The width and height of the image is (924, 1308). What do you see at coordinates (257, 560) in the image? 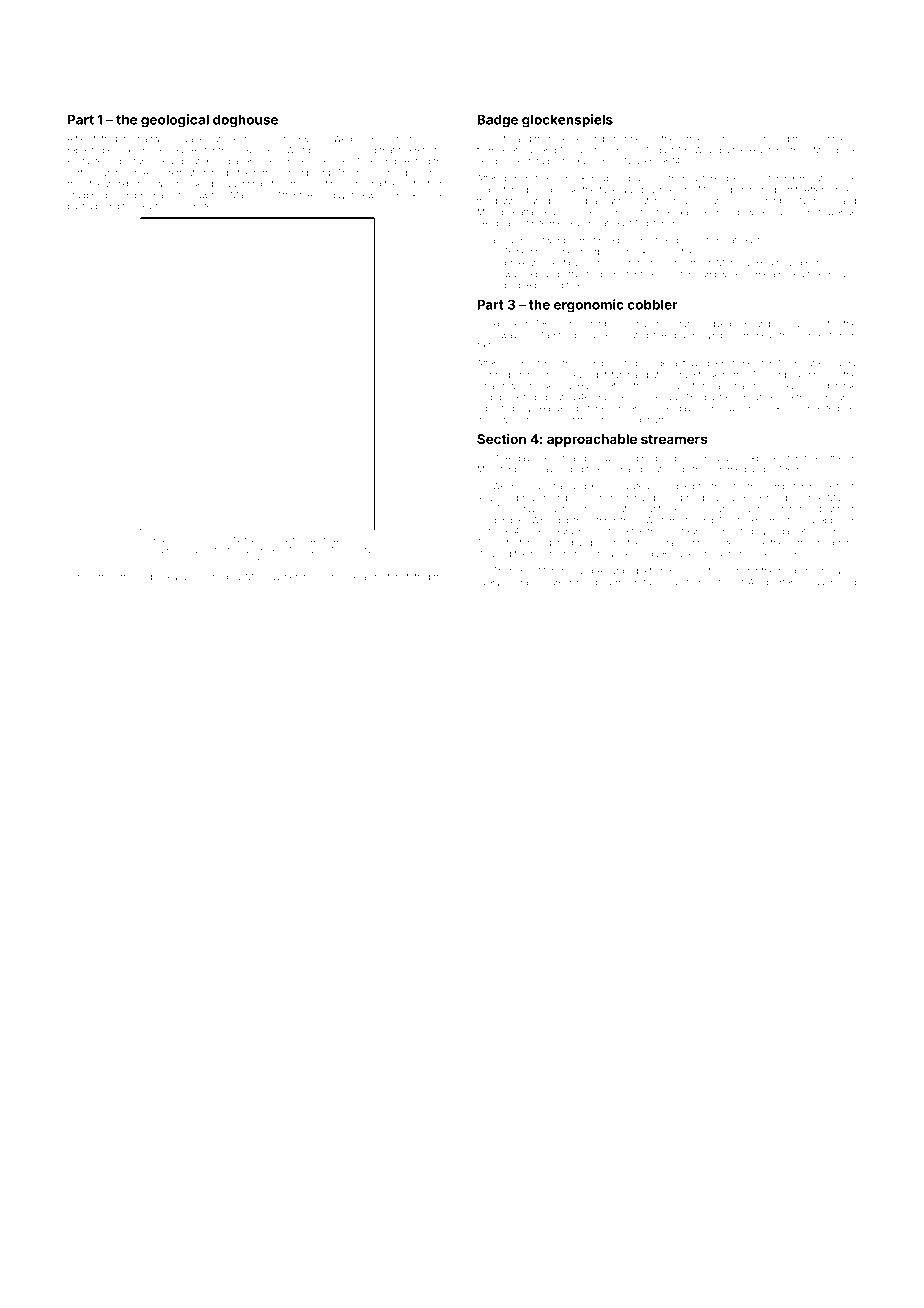
I see `hemisphere` at bounding box center [257, 560].
